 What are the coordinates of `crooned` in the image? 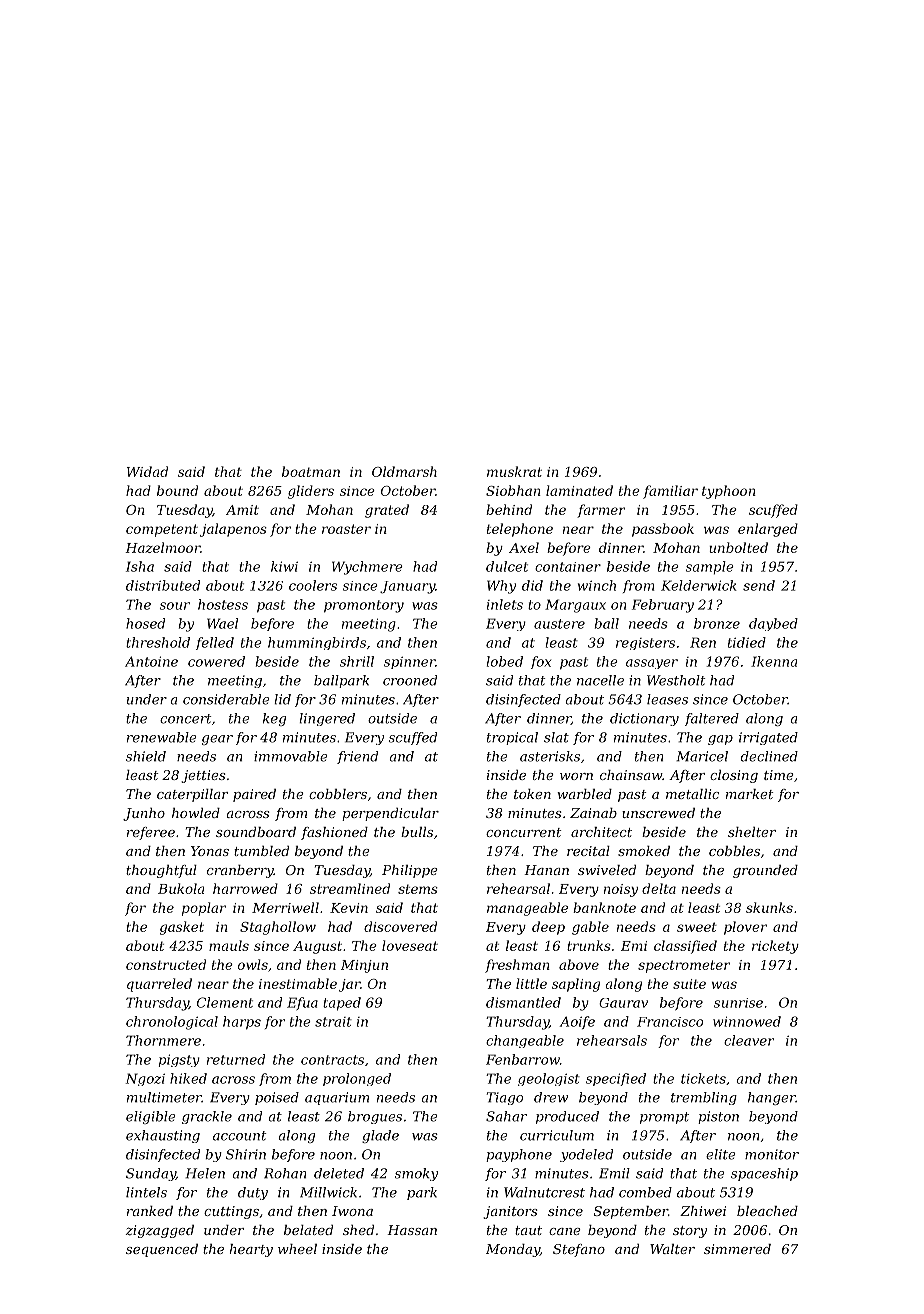 It's located at (410, 680).
